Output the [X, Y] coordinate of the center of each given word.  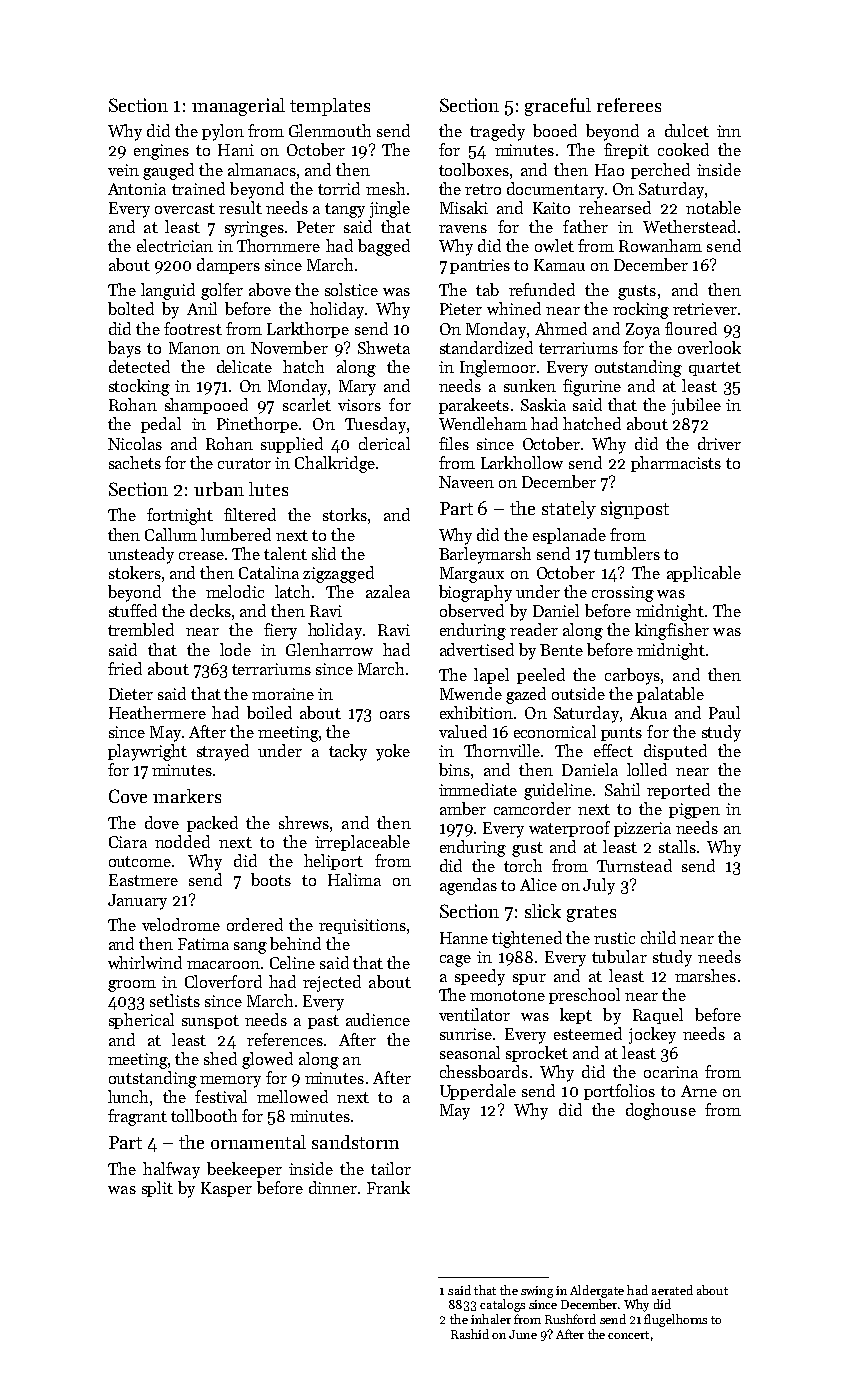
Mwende [471, 693]
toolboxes [474, 169]
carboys [632, 676]
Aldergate [597, 1291]
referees [629, 105]
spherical [141, 1021]
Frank [388, 1187]
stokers [135, 572]
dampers [228, 266]
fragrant [137, 1117]
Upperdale [478, 1092]
